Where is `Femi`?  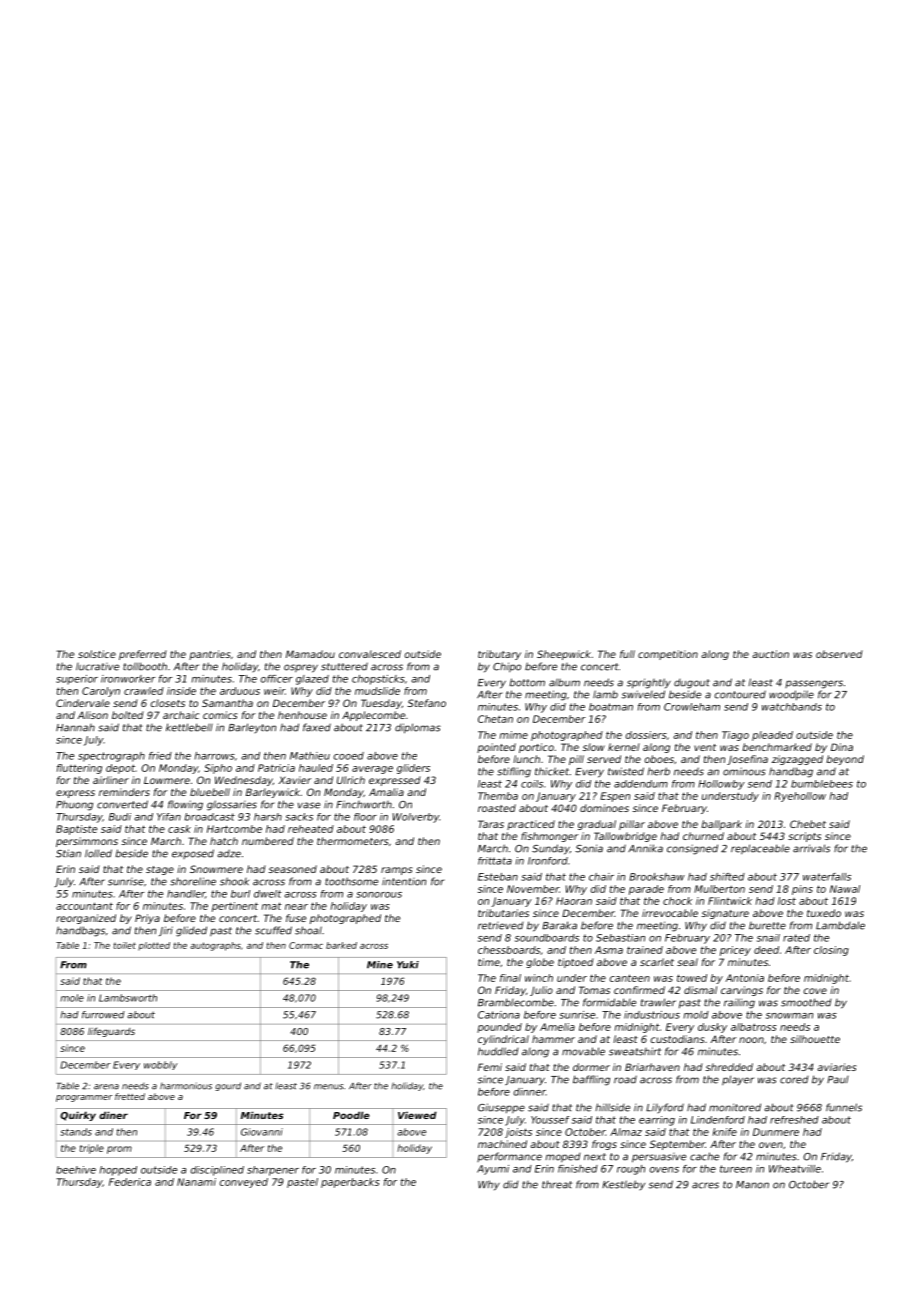 Femi is located at coordinates (490, 1067).
